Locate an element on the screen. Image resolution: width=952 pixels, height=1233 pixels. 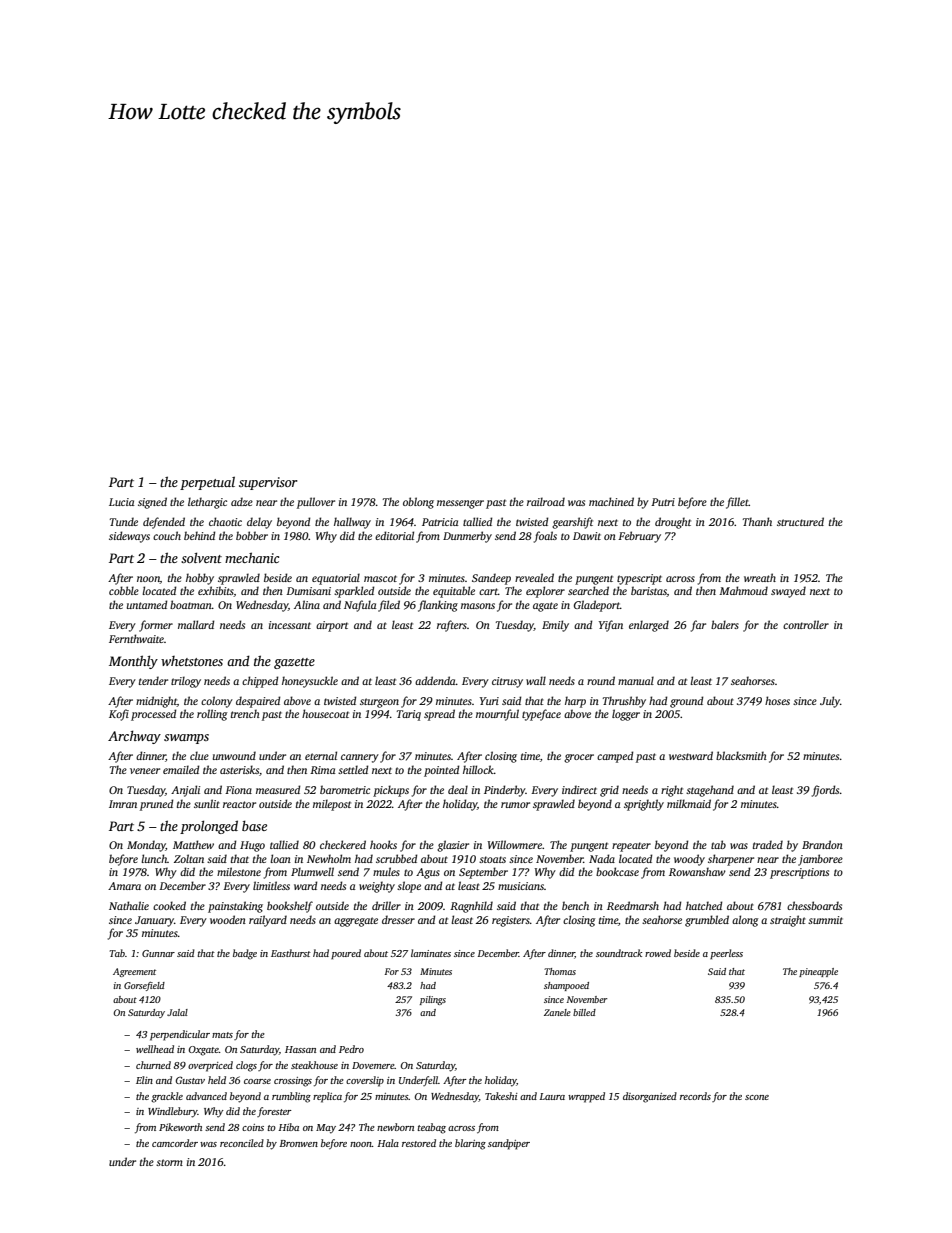
Lucia is located at coordinates (122, 502).
